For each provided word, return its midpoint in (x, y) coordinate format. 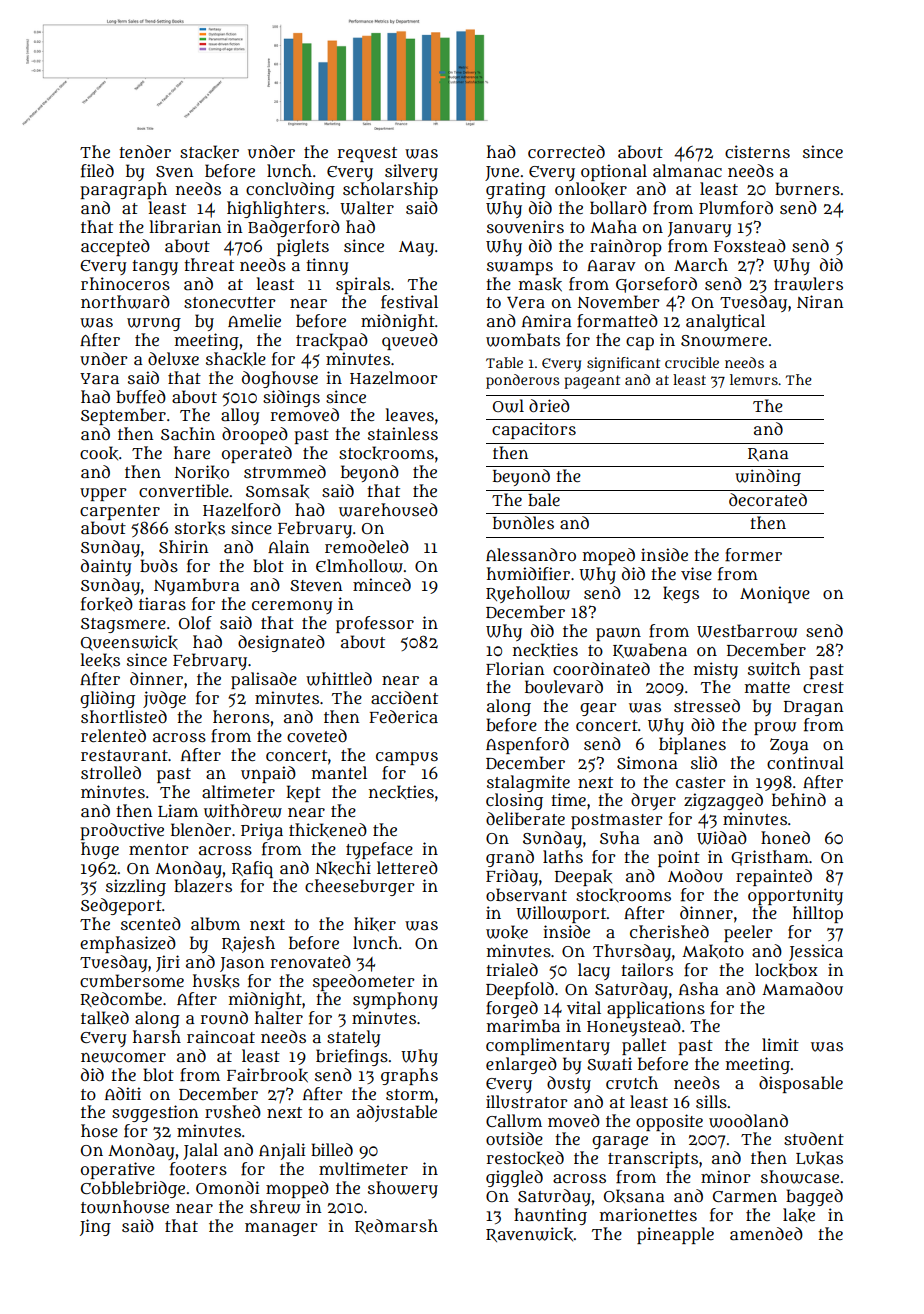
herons (241, 716)
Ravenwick (529, 1234)
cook (99, 453)
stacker (209, 152)
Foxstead (750, 245)
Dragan (814, 708)
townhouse (125, 1207)
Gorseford (656, 285)
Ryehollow (528, 594)
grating (516, 190)
